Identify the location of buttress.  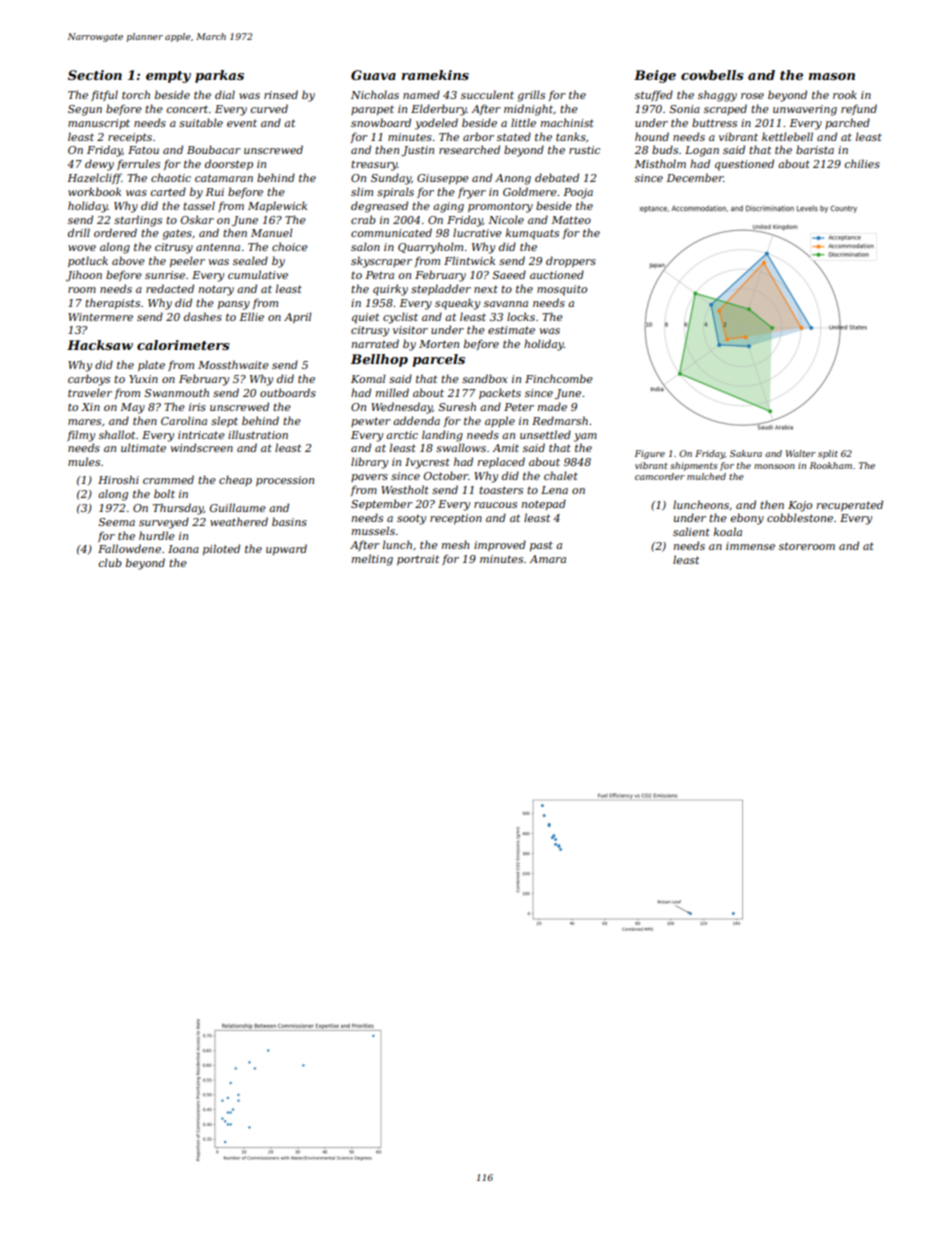
(714, 122).
